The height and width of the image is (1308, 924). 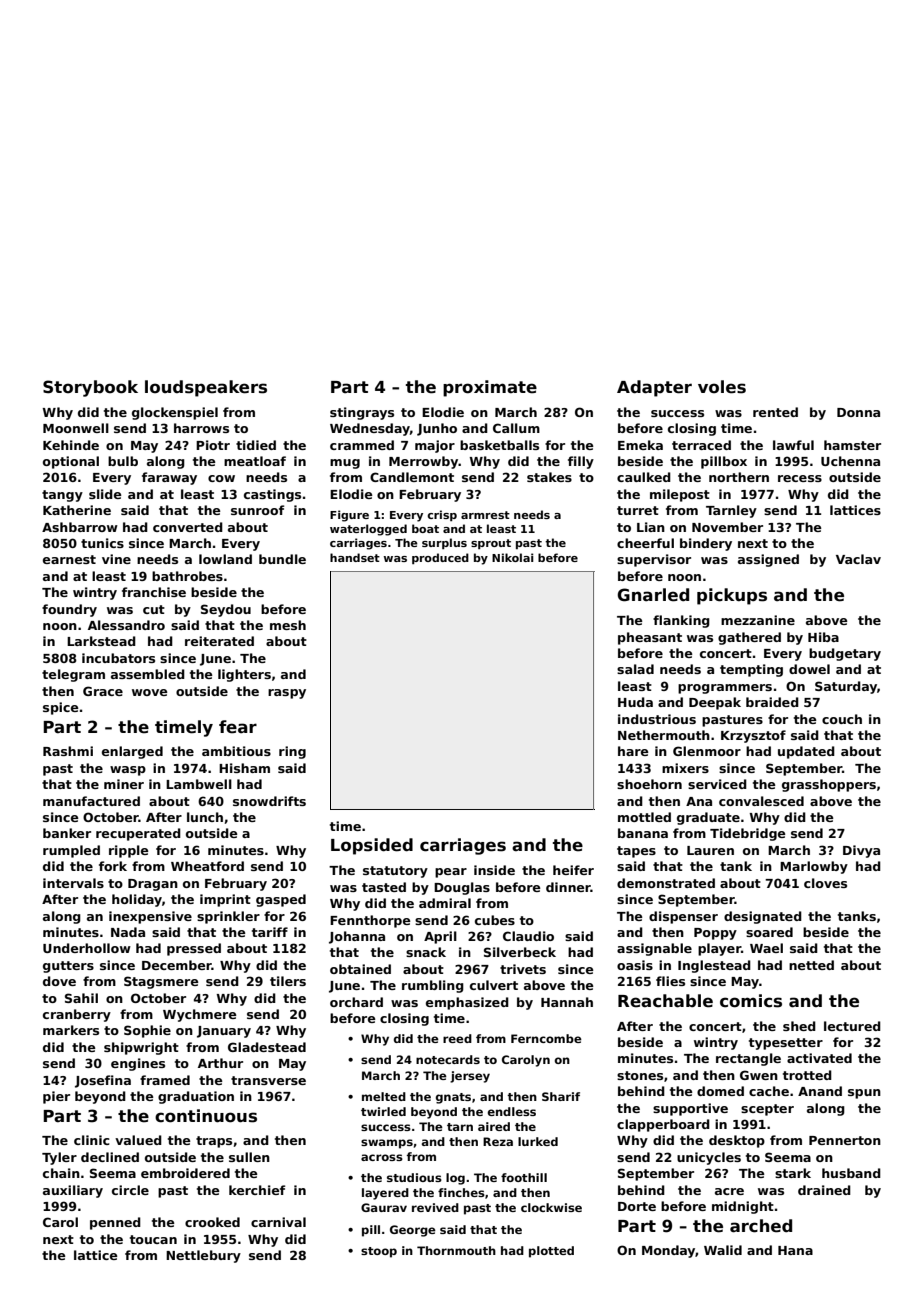 What do you see at coordinates (412, 477) in the image?
I see `Candlemont` at bounding box center [412, 477].
